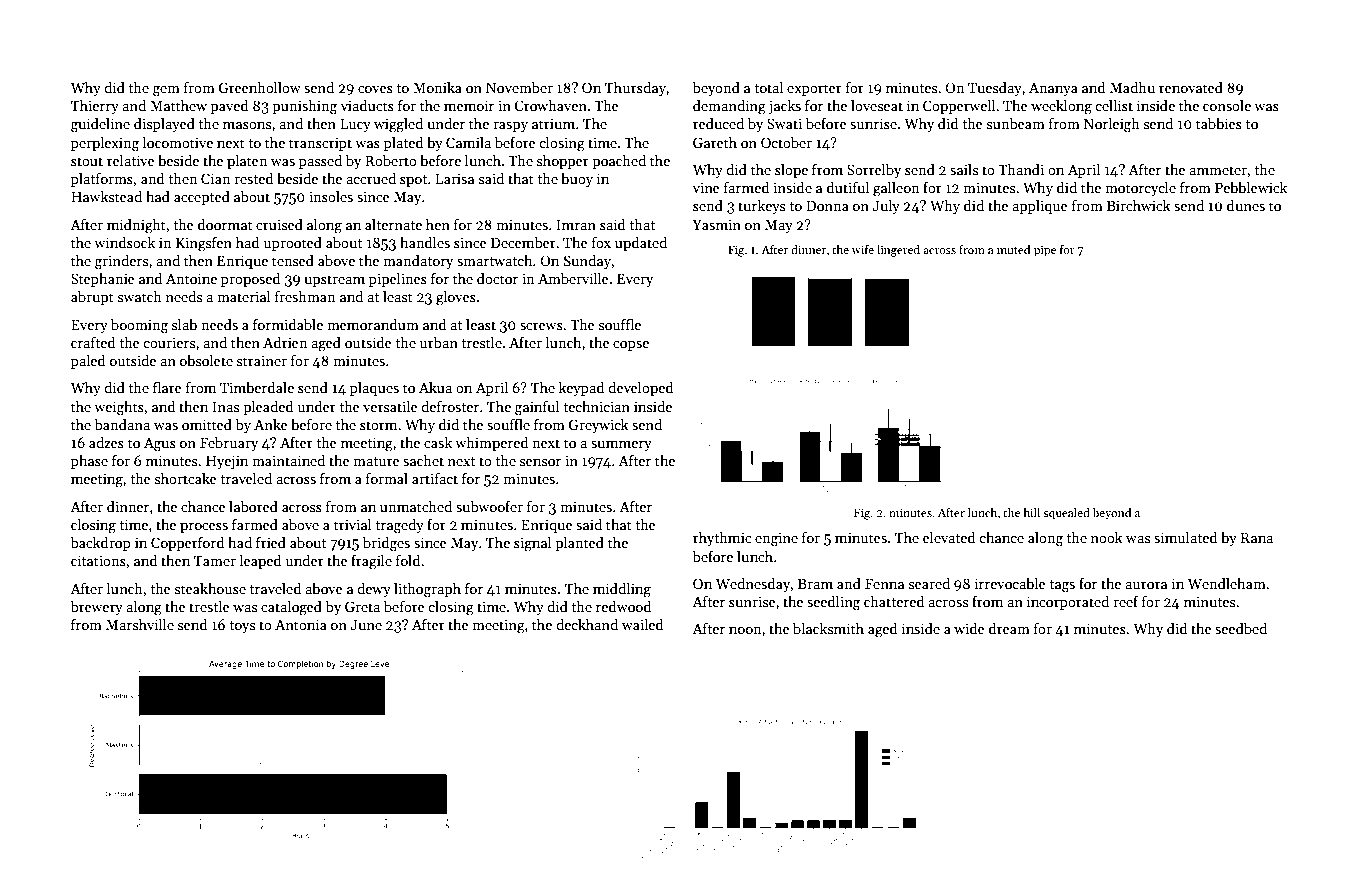  I want to click on citations, so click(98, 560).
